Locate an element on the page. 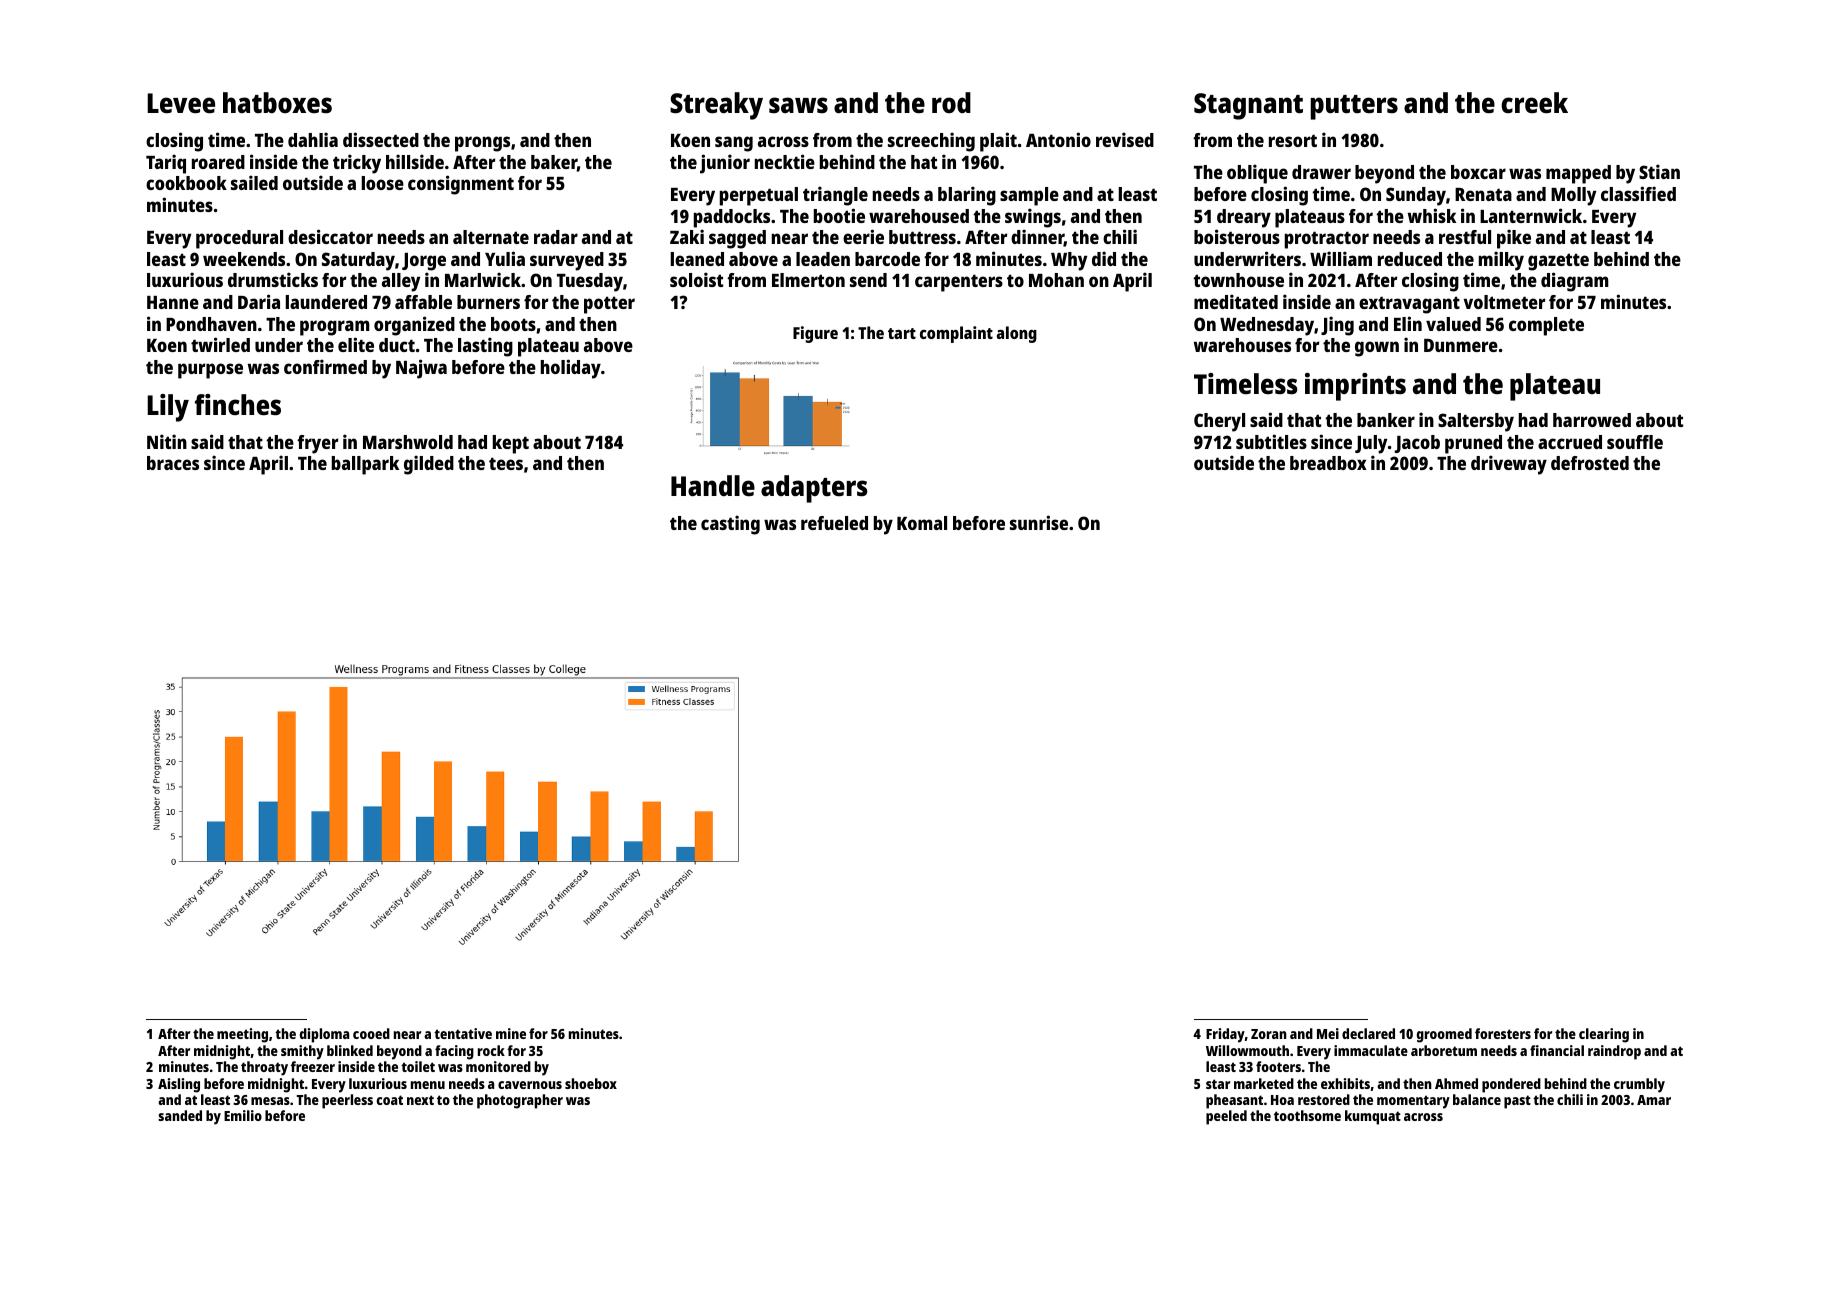  refueled is located at coordinates (834, 523).
